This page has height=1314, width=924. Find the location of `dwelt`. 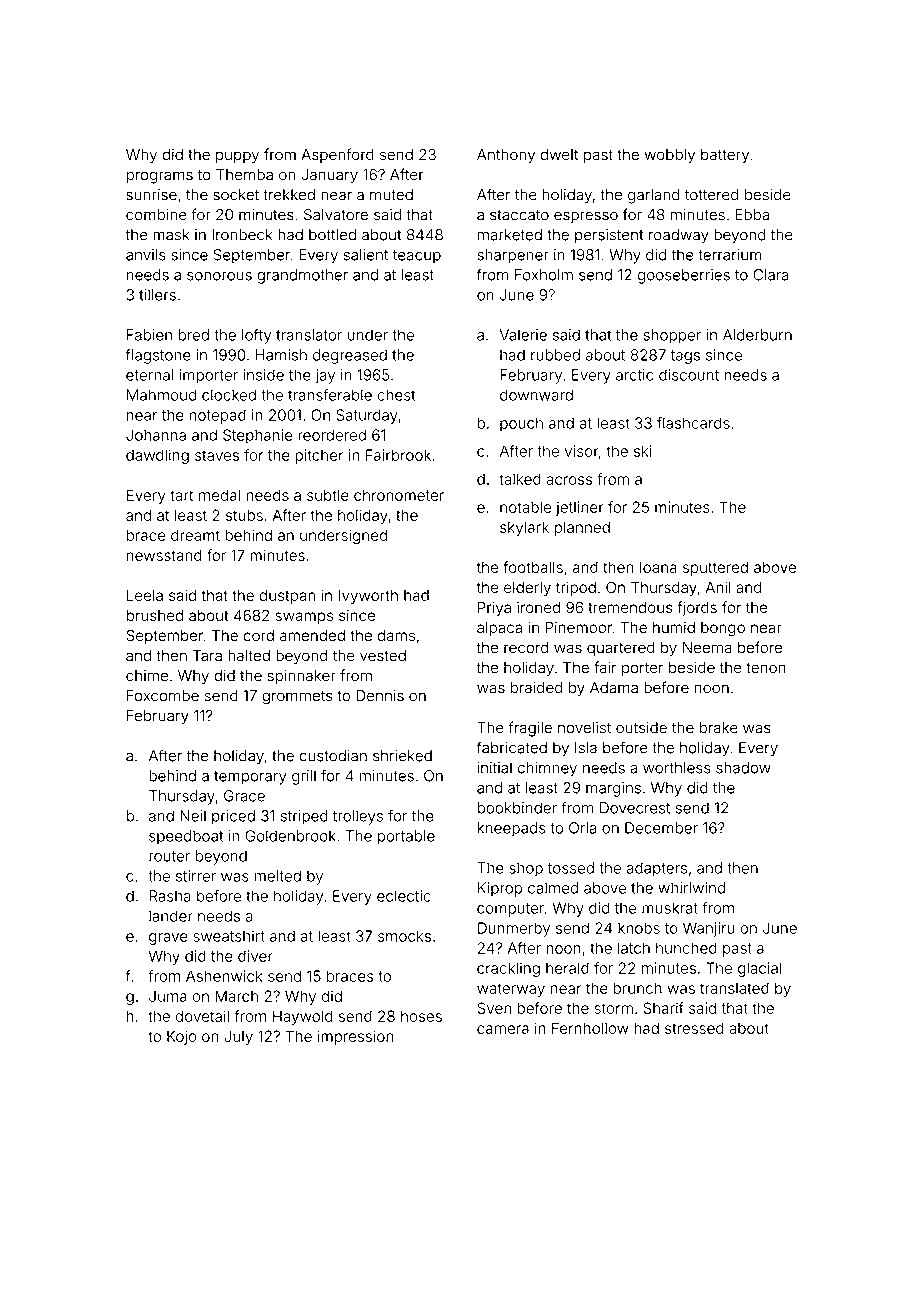

dwelt is located at coordinates (559, 155).
